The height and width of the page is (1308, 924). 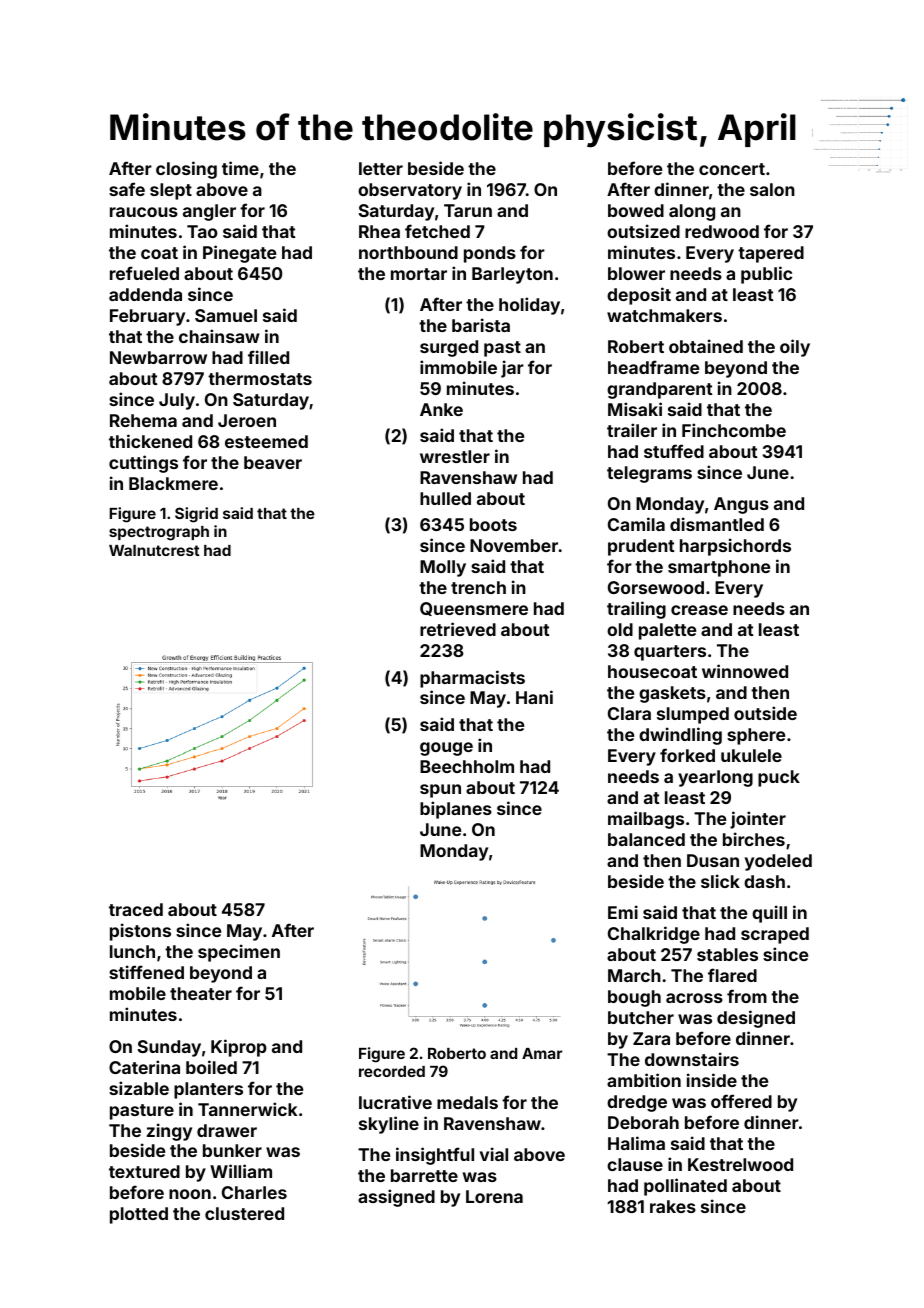 I want to click on safe, so click(x=127, y=189).
